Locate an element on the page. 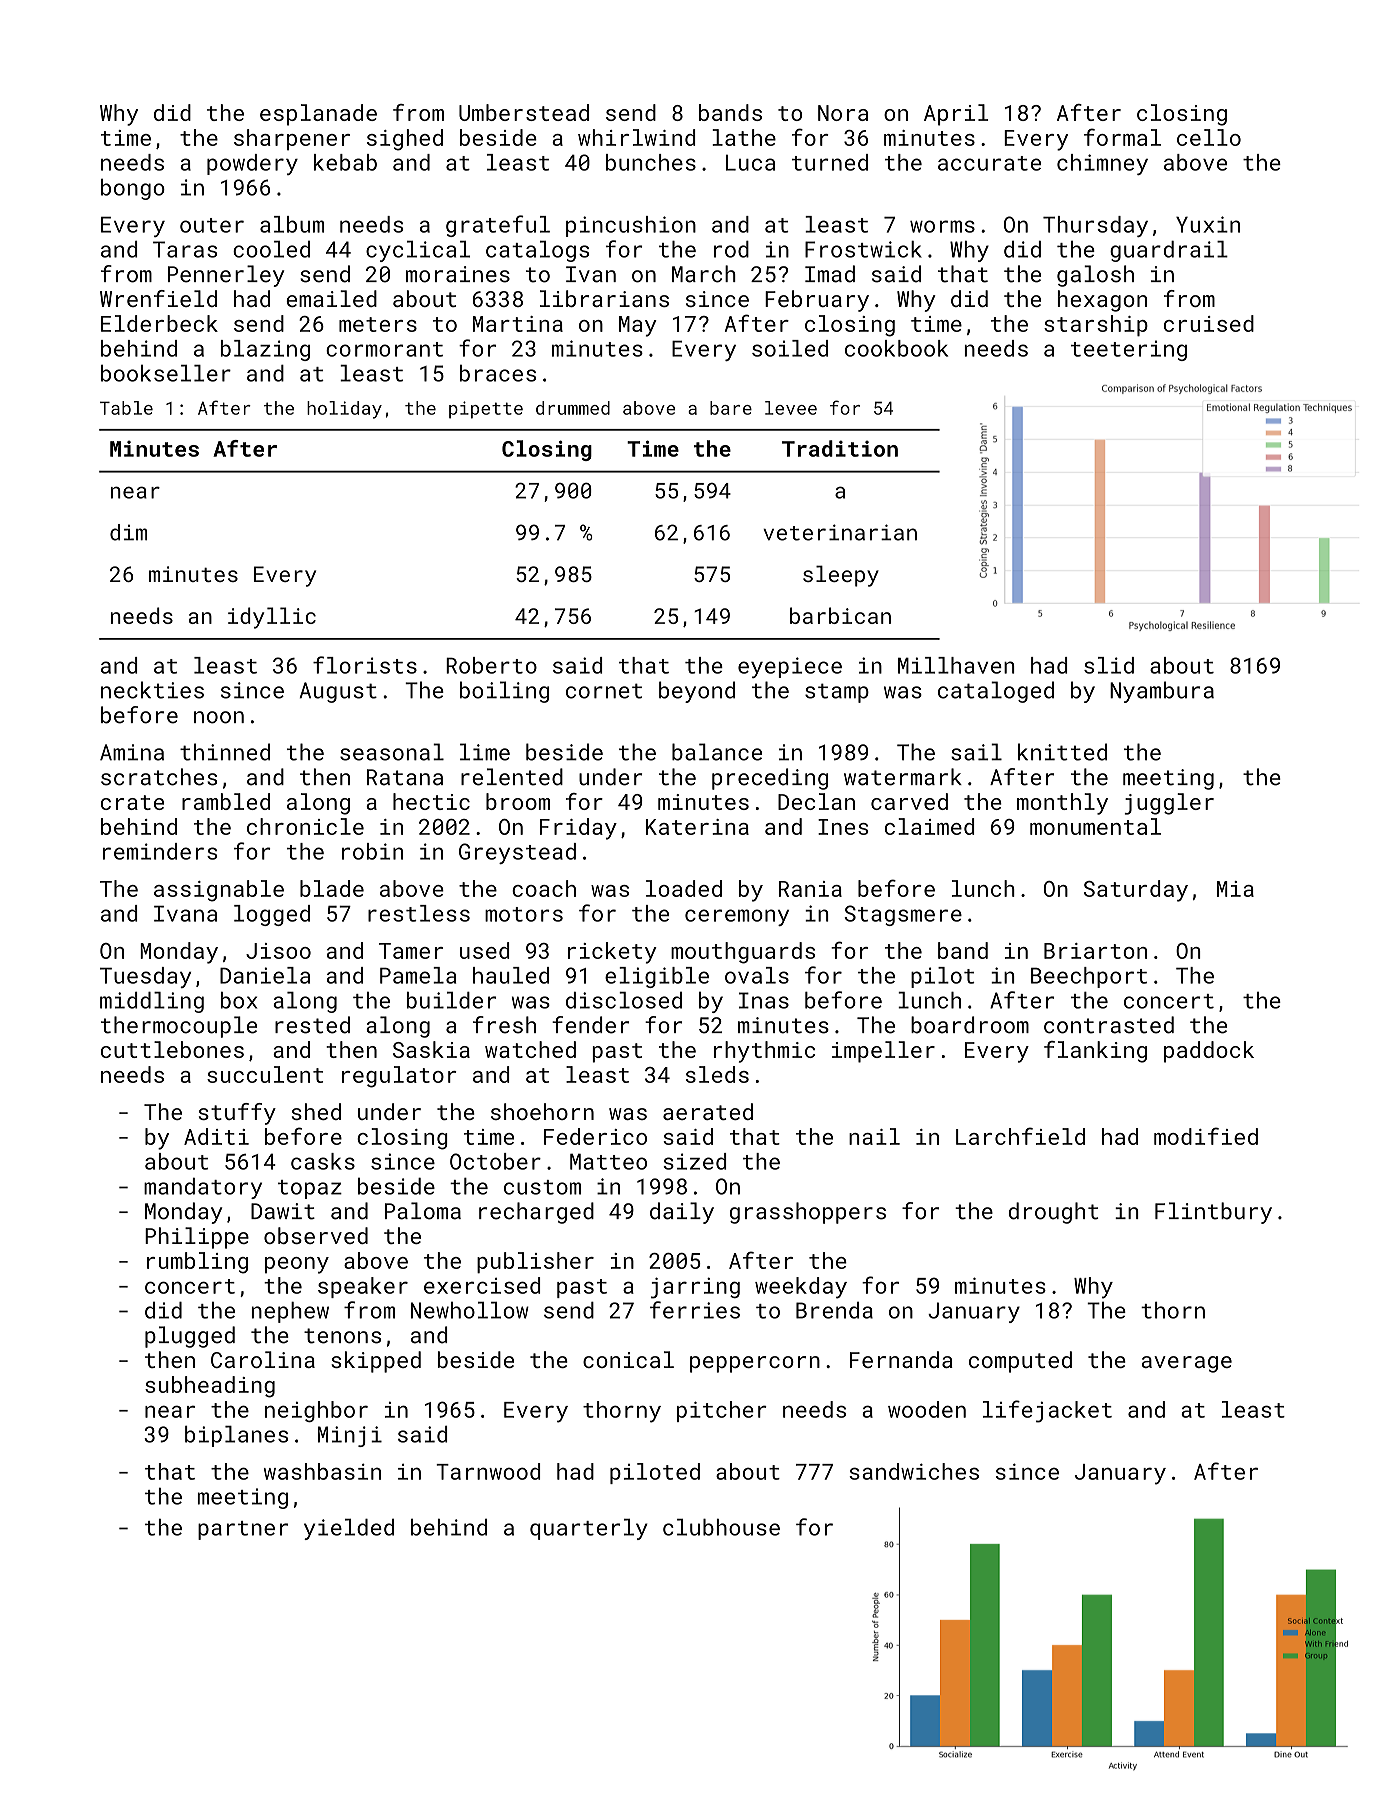 The height and width of the document is (1799, 1390). bongo is located at coordinates (133, 189).
